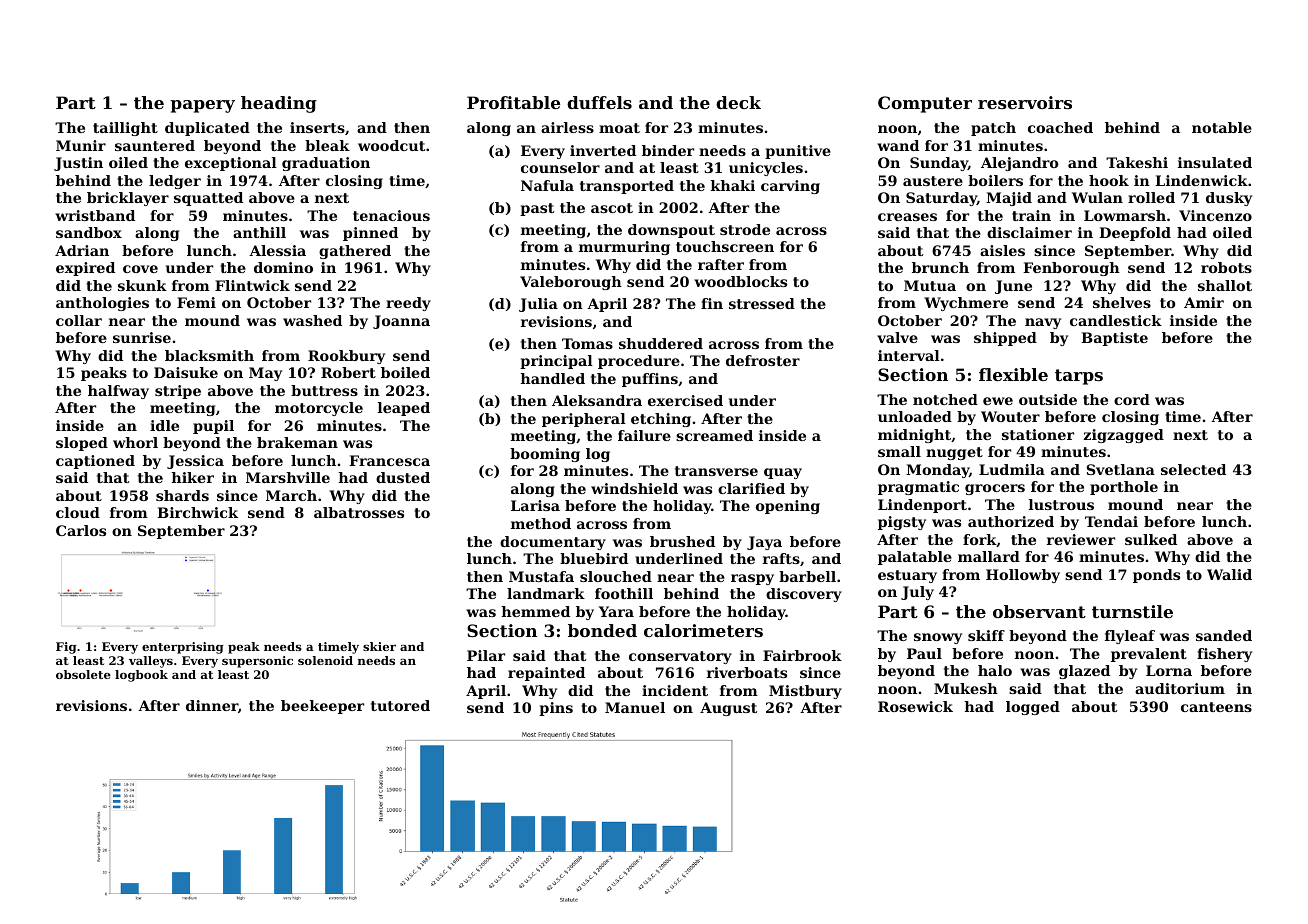 This screenshot has width=1308, height=924. What do you see at coordinates (763, 360) in the screenshot?
I see `defroster` at bounding box center [763, 360].
